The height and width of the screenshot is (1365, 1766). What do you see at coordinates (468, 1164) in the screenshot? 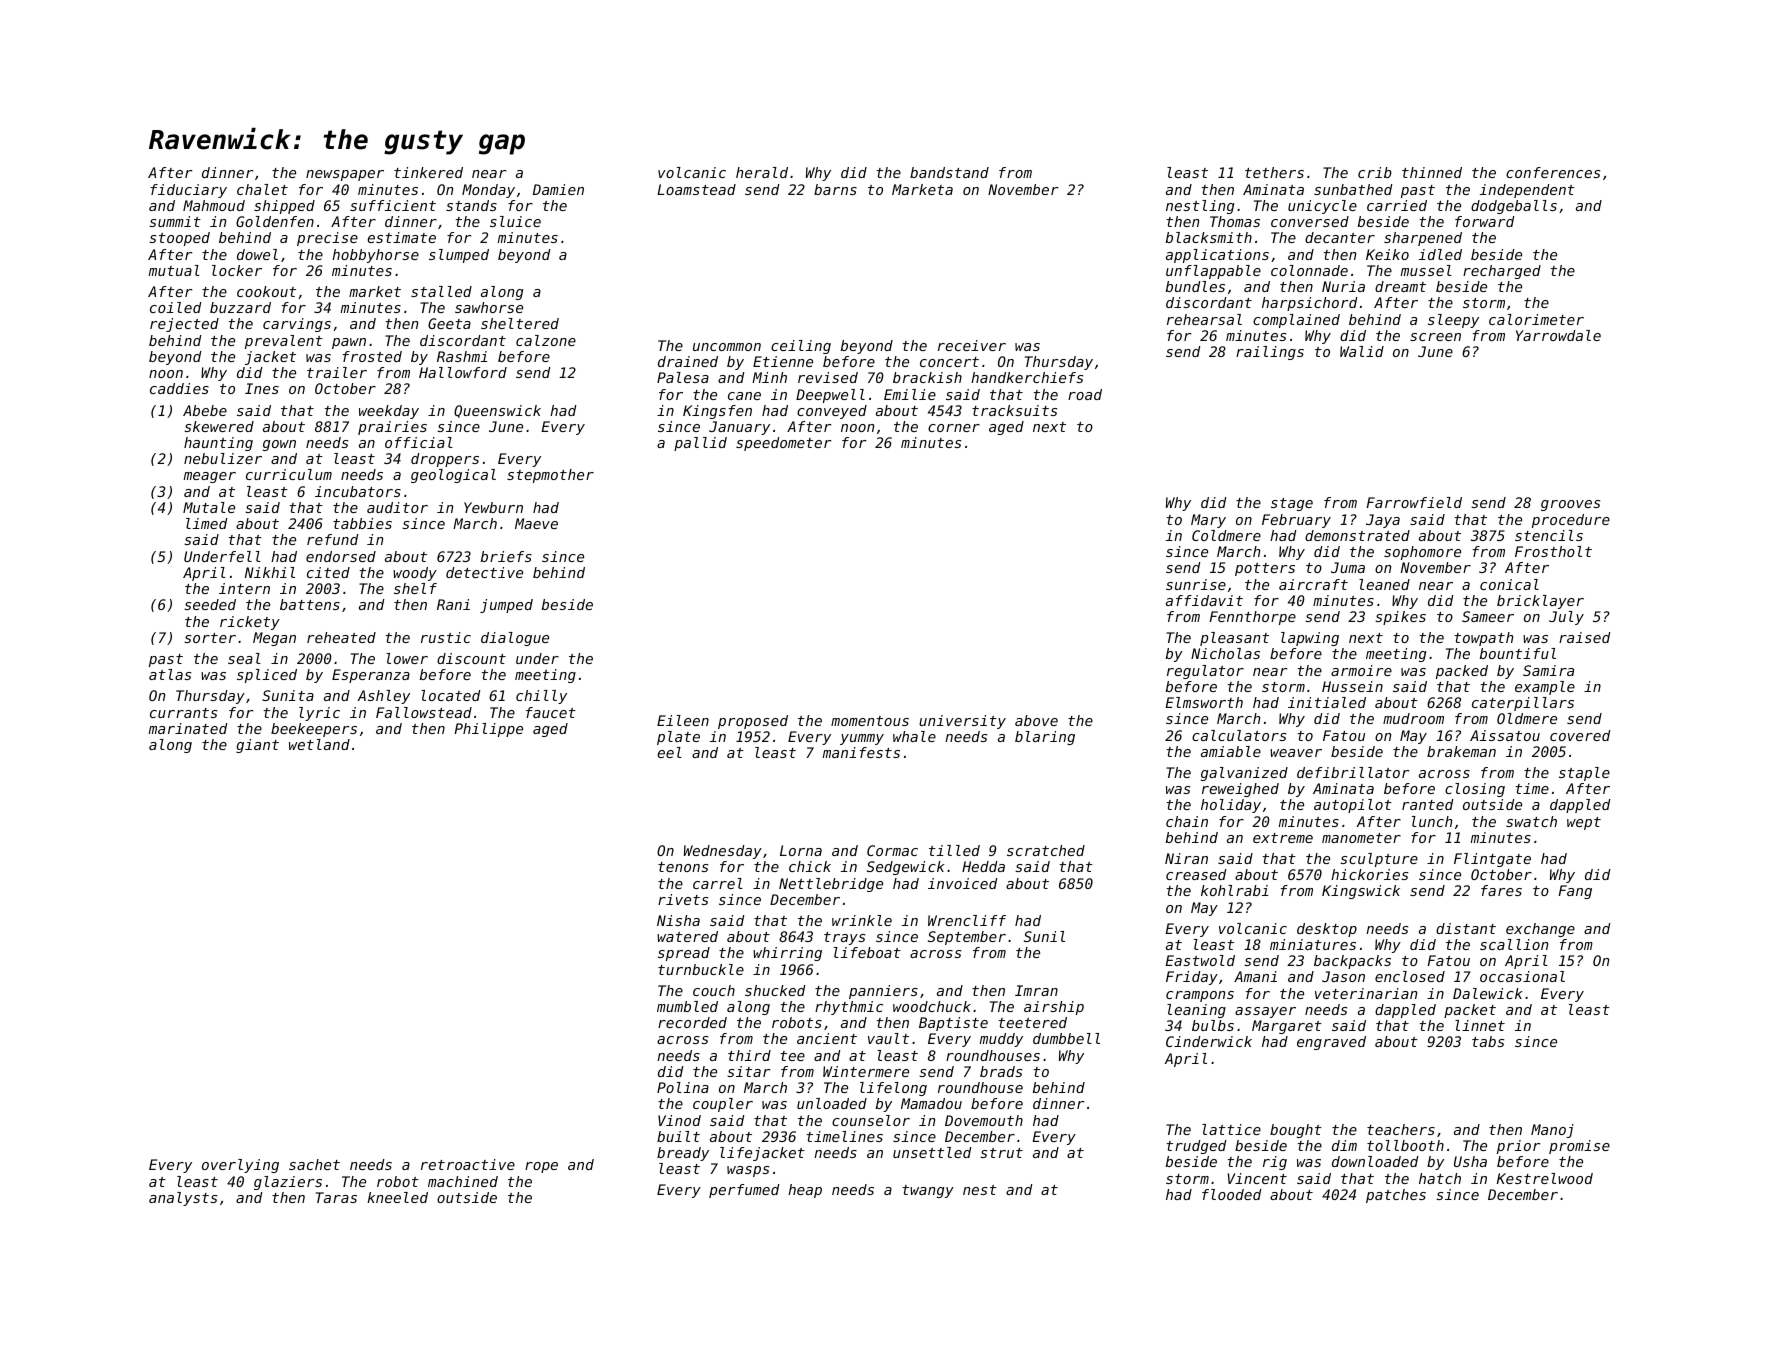
I see `retroactive` at bounding box center [468, 1164].
